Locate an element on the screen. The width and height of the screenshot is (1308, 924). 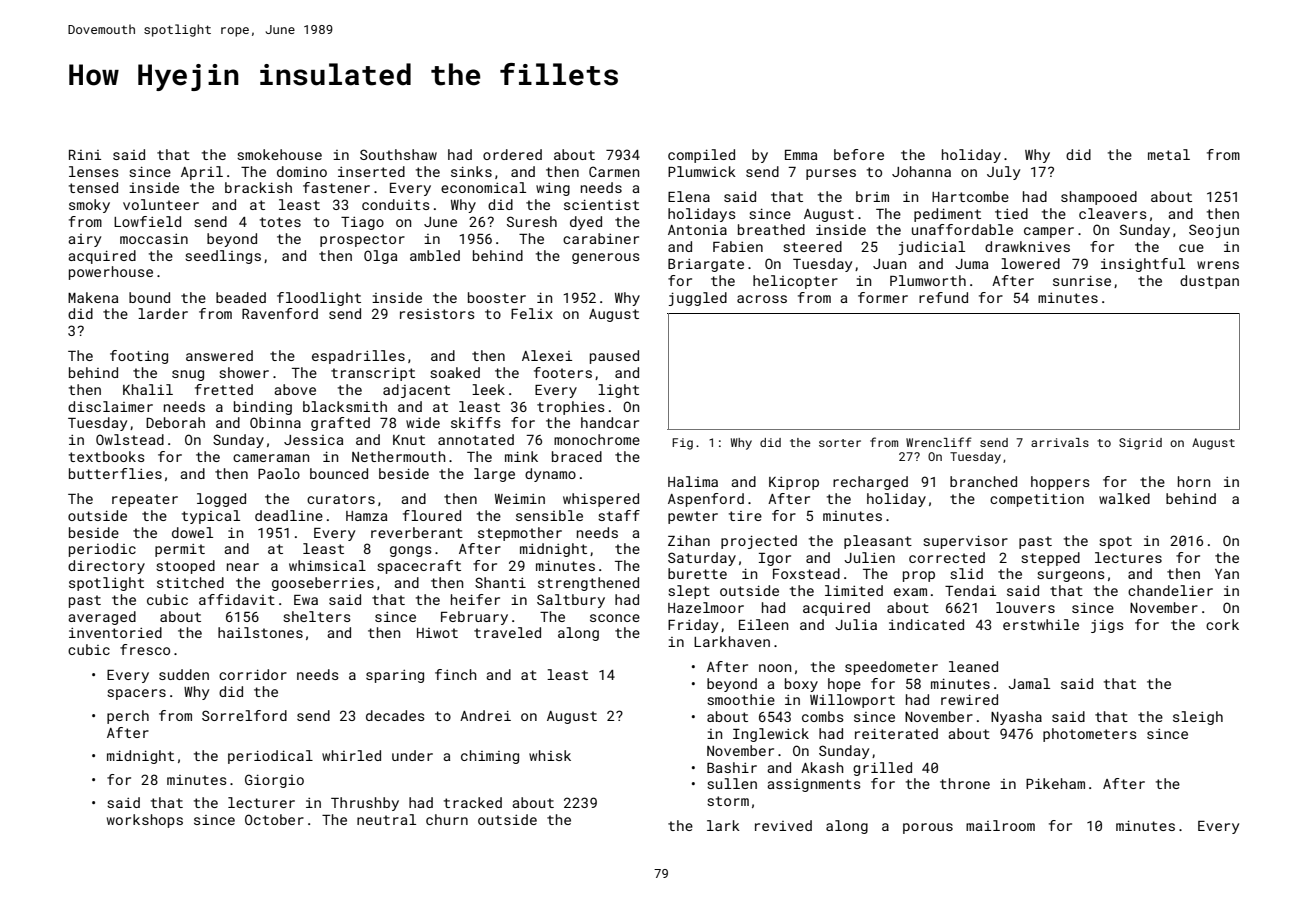
brackish is located at coordinates (258, 187).
